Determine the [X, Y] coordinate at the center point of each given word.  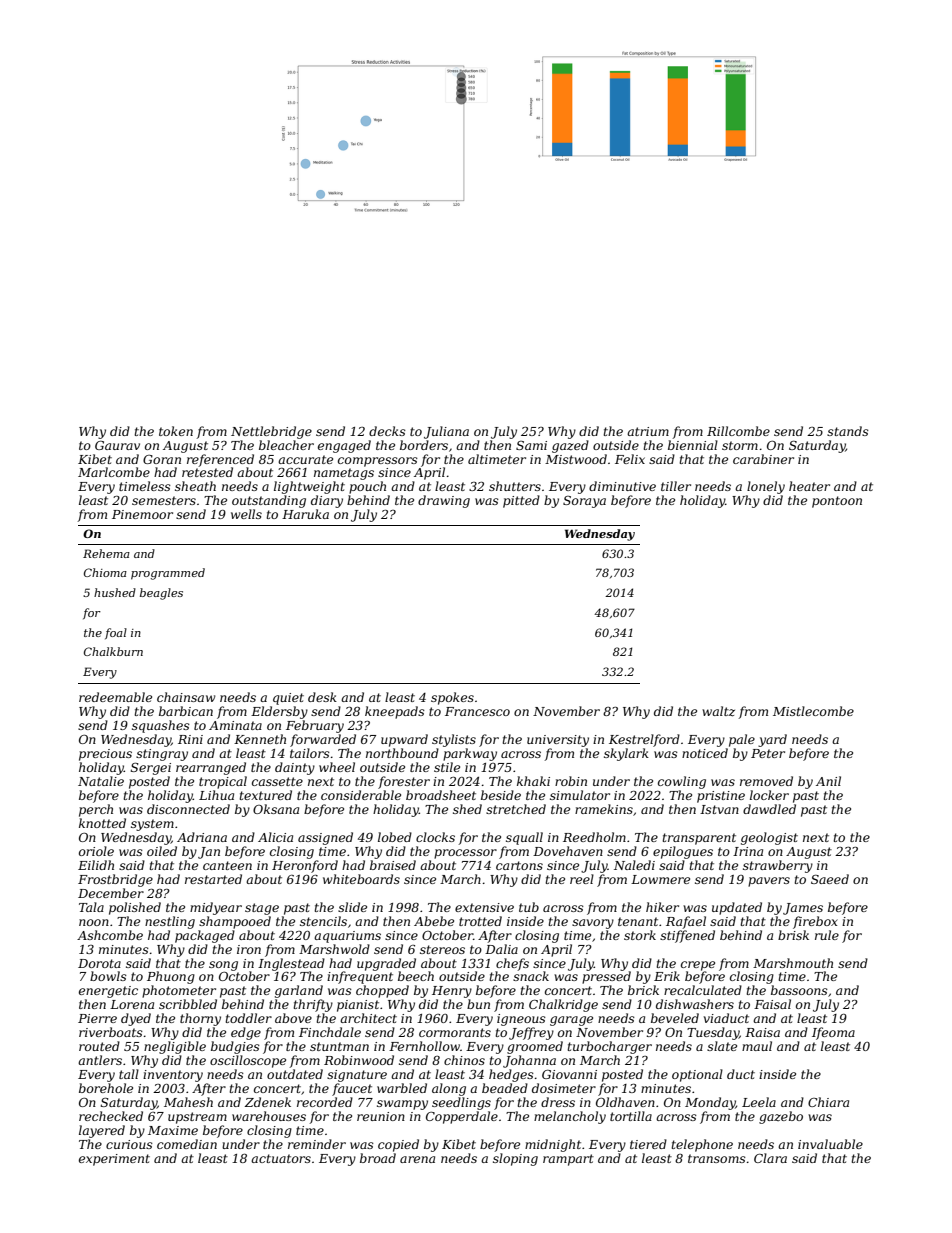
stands [848, 431]
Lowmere [660, 879]
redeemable [115, 697]
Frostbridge [115, 880]
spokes [452, 698]
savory [593, 924]
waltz [718, 711]
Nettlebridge [271, 432]
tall [129, 1074]
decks [387, 431]
